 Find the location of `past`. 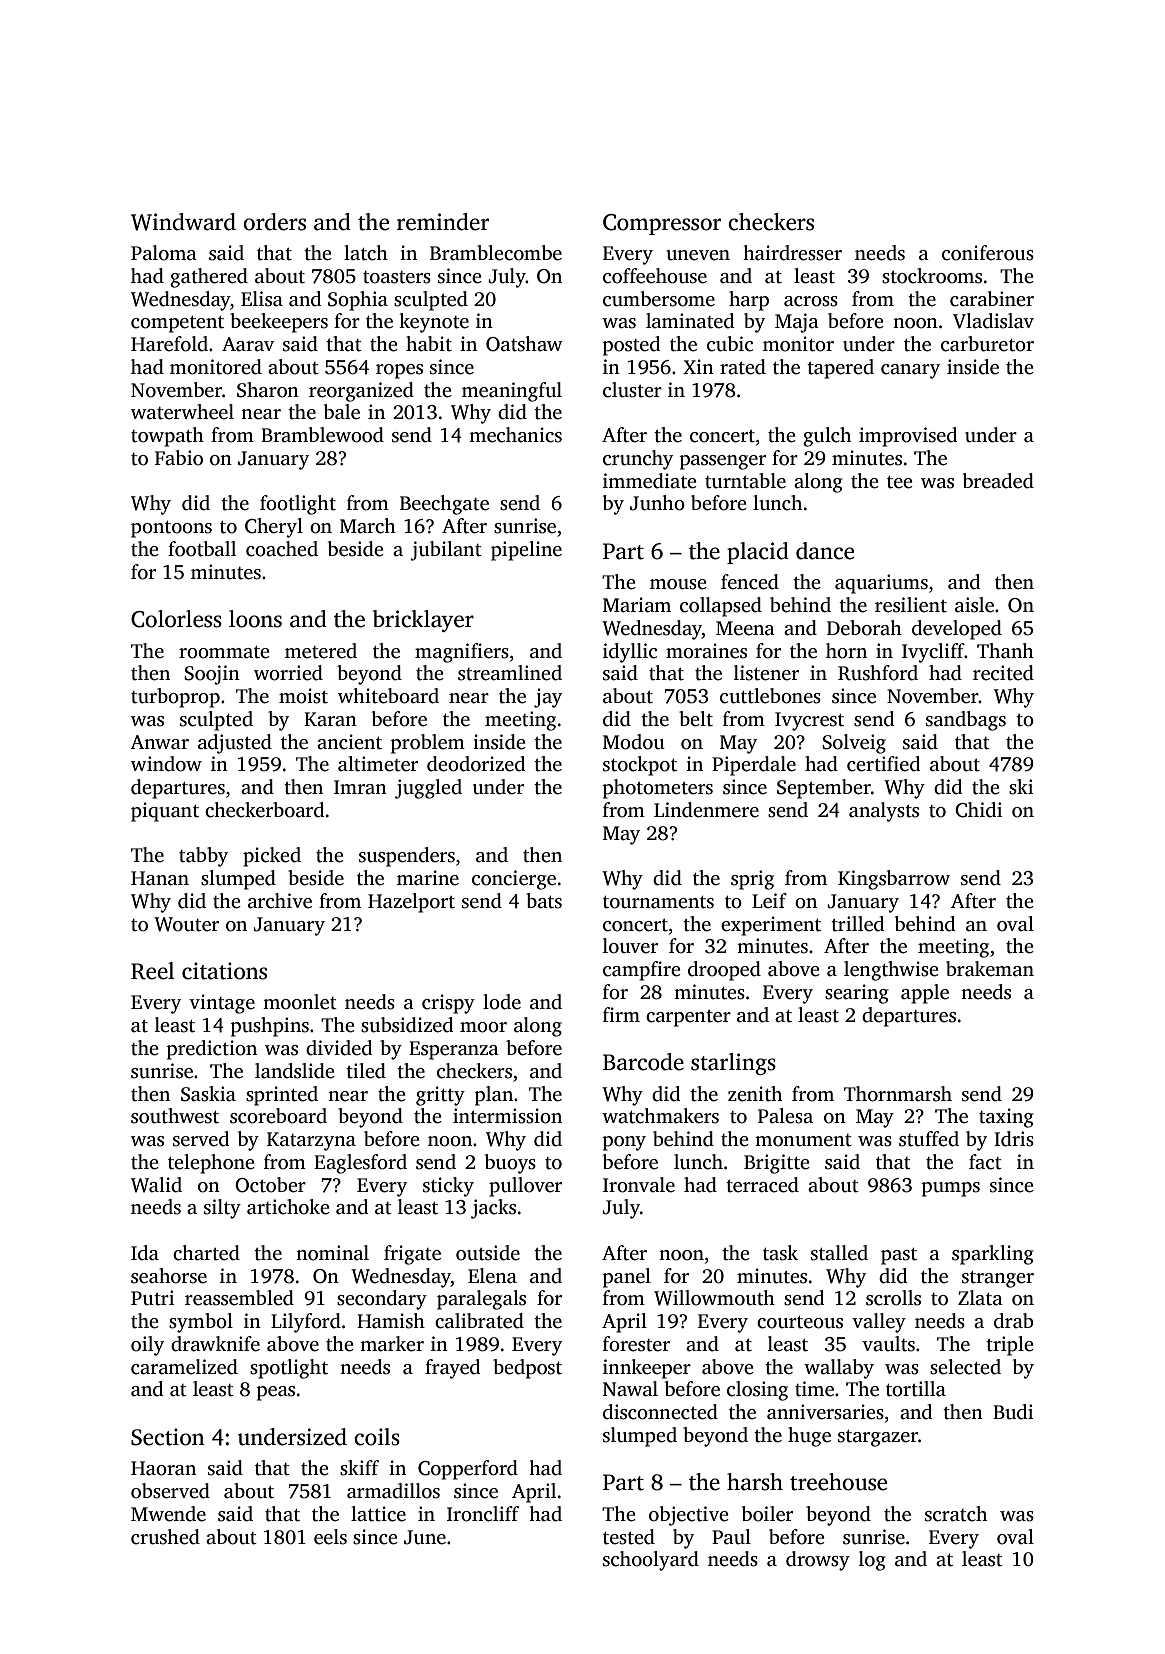

past is located at coordinates (899, 1256).
